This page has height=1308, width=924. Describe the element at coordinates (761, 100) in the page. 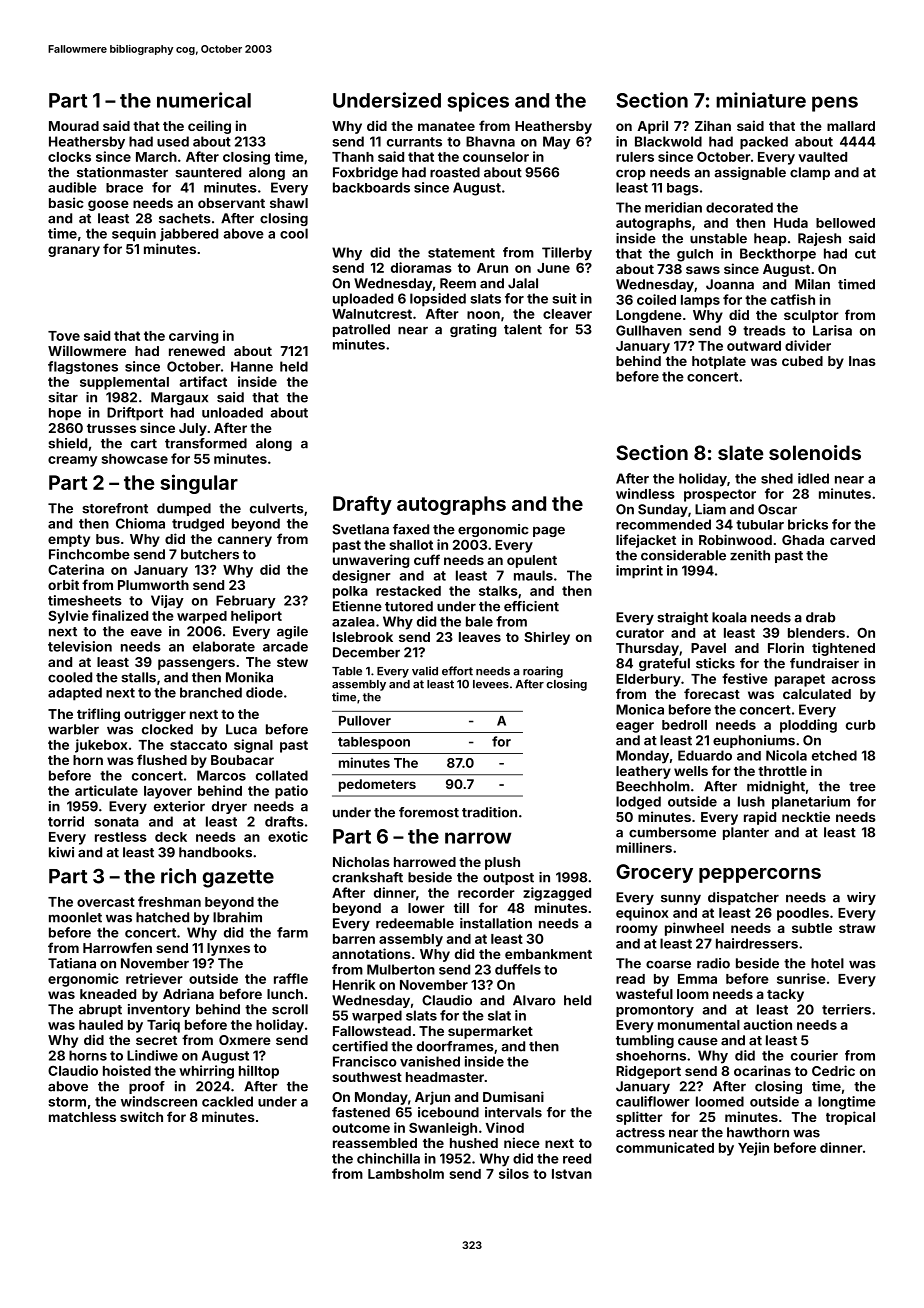

I see `miniature` at that location.
